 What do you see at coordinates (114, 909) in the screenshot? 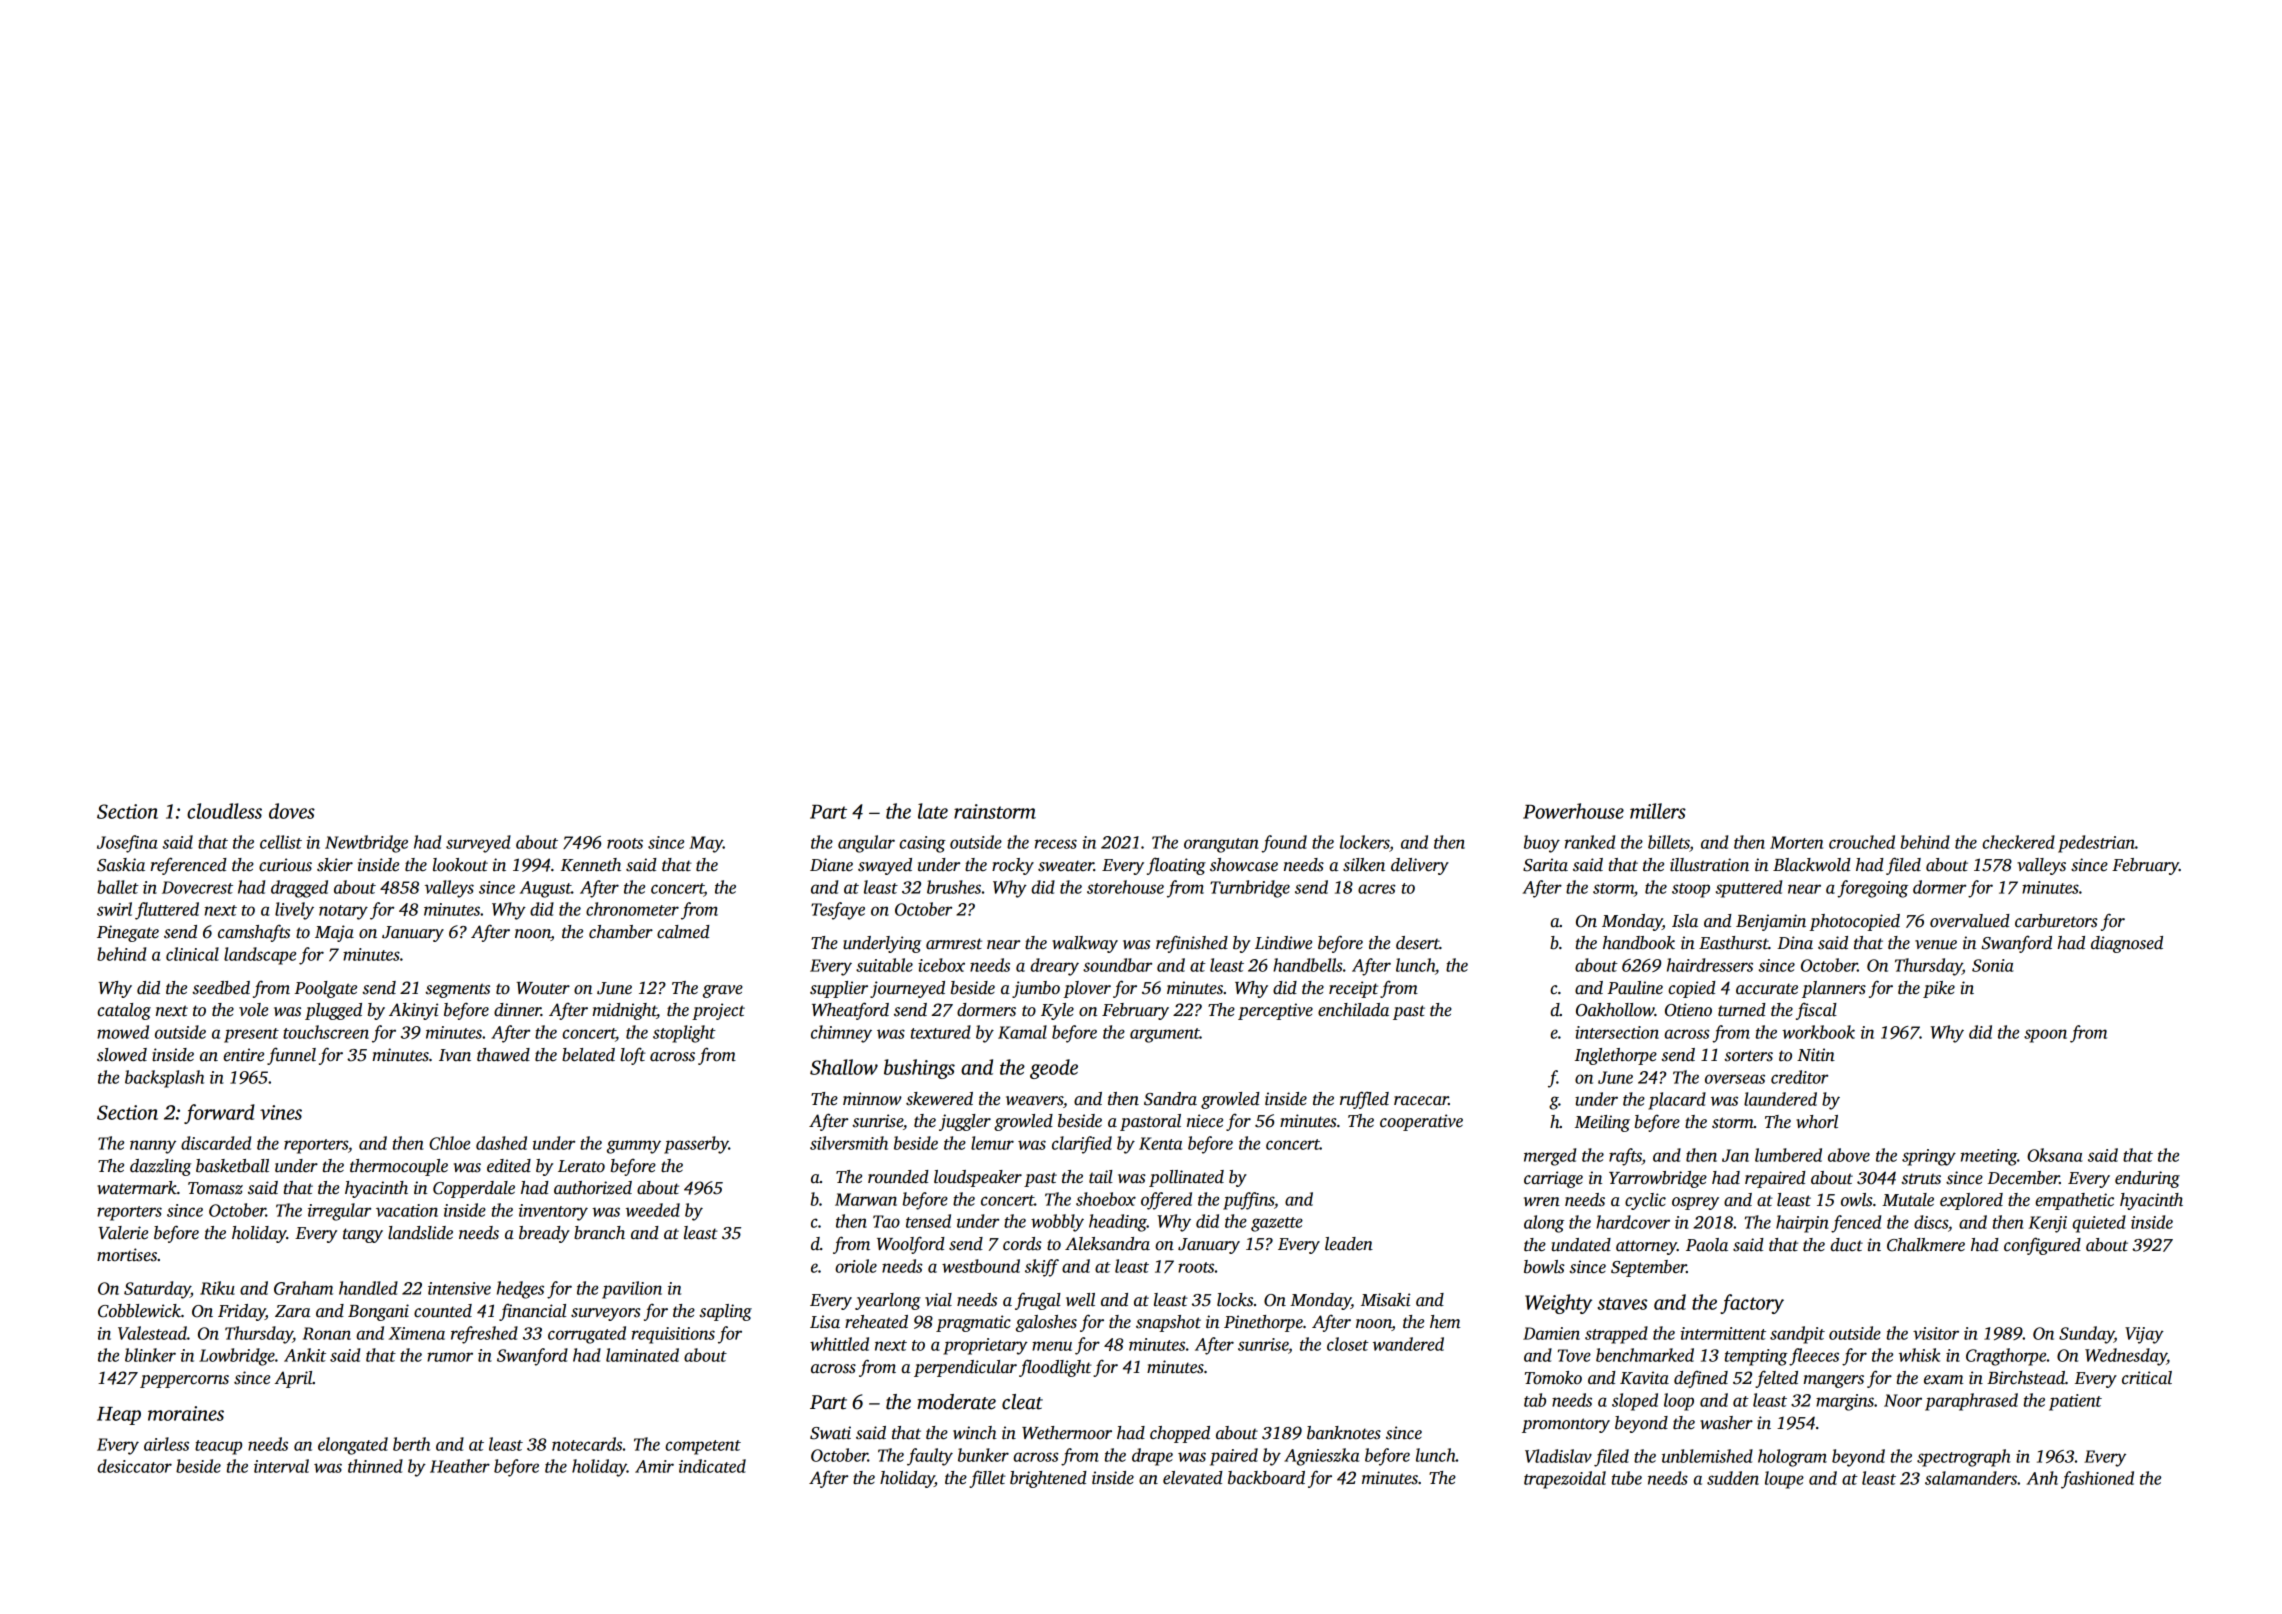
I see `swirl` at bounding box center [114, 909].
